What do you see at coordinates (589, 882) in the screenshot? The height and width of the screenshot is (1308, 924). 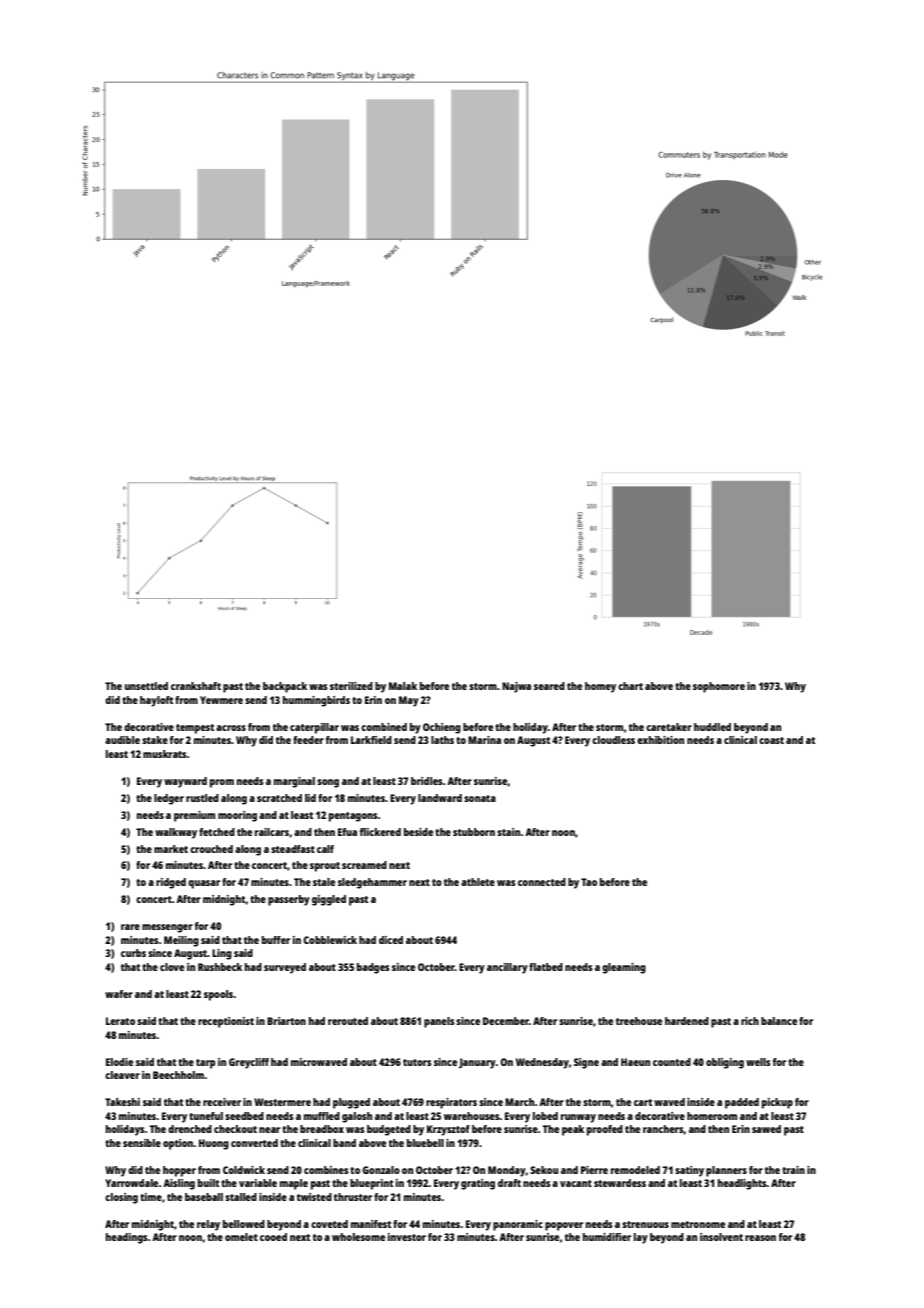 I see `Tao` at bounding box center [589, 882].
